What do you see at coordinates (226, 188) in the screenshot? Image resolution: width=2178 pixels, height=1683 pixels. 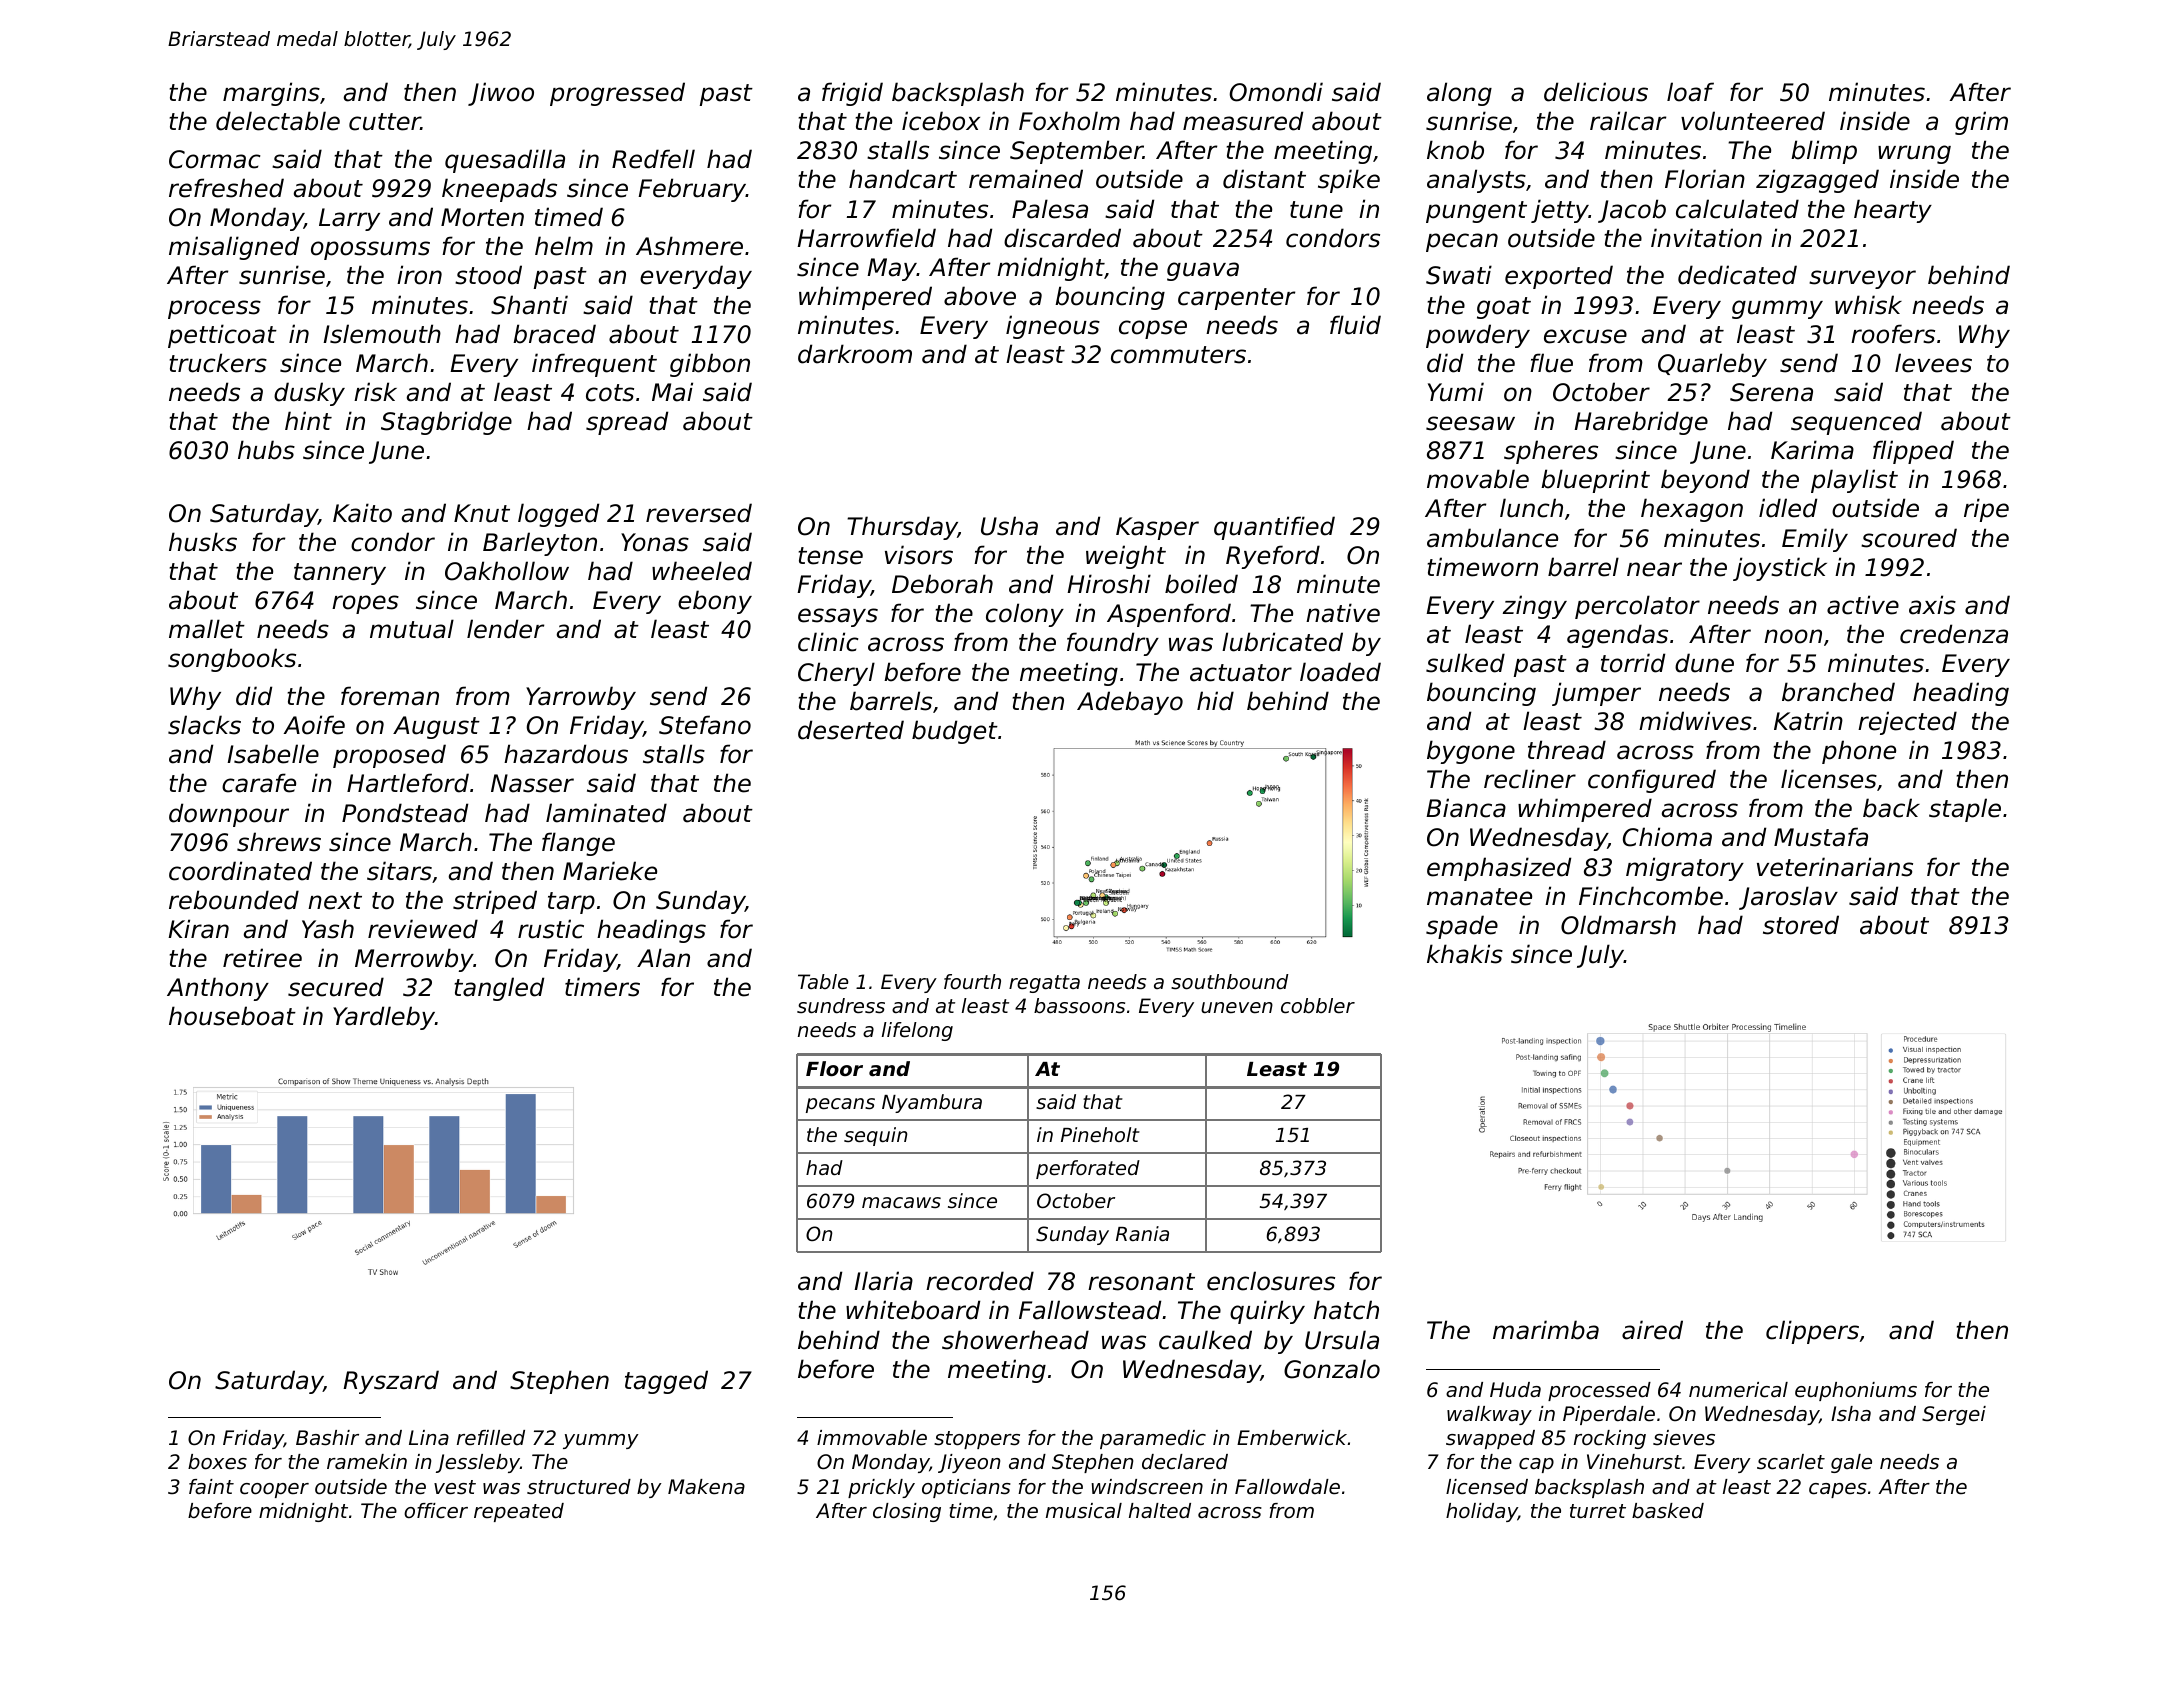 I see `refreshed` at bounding box center [226, 188].
